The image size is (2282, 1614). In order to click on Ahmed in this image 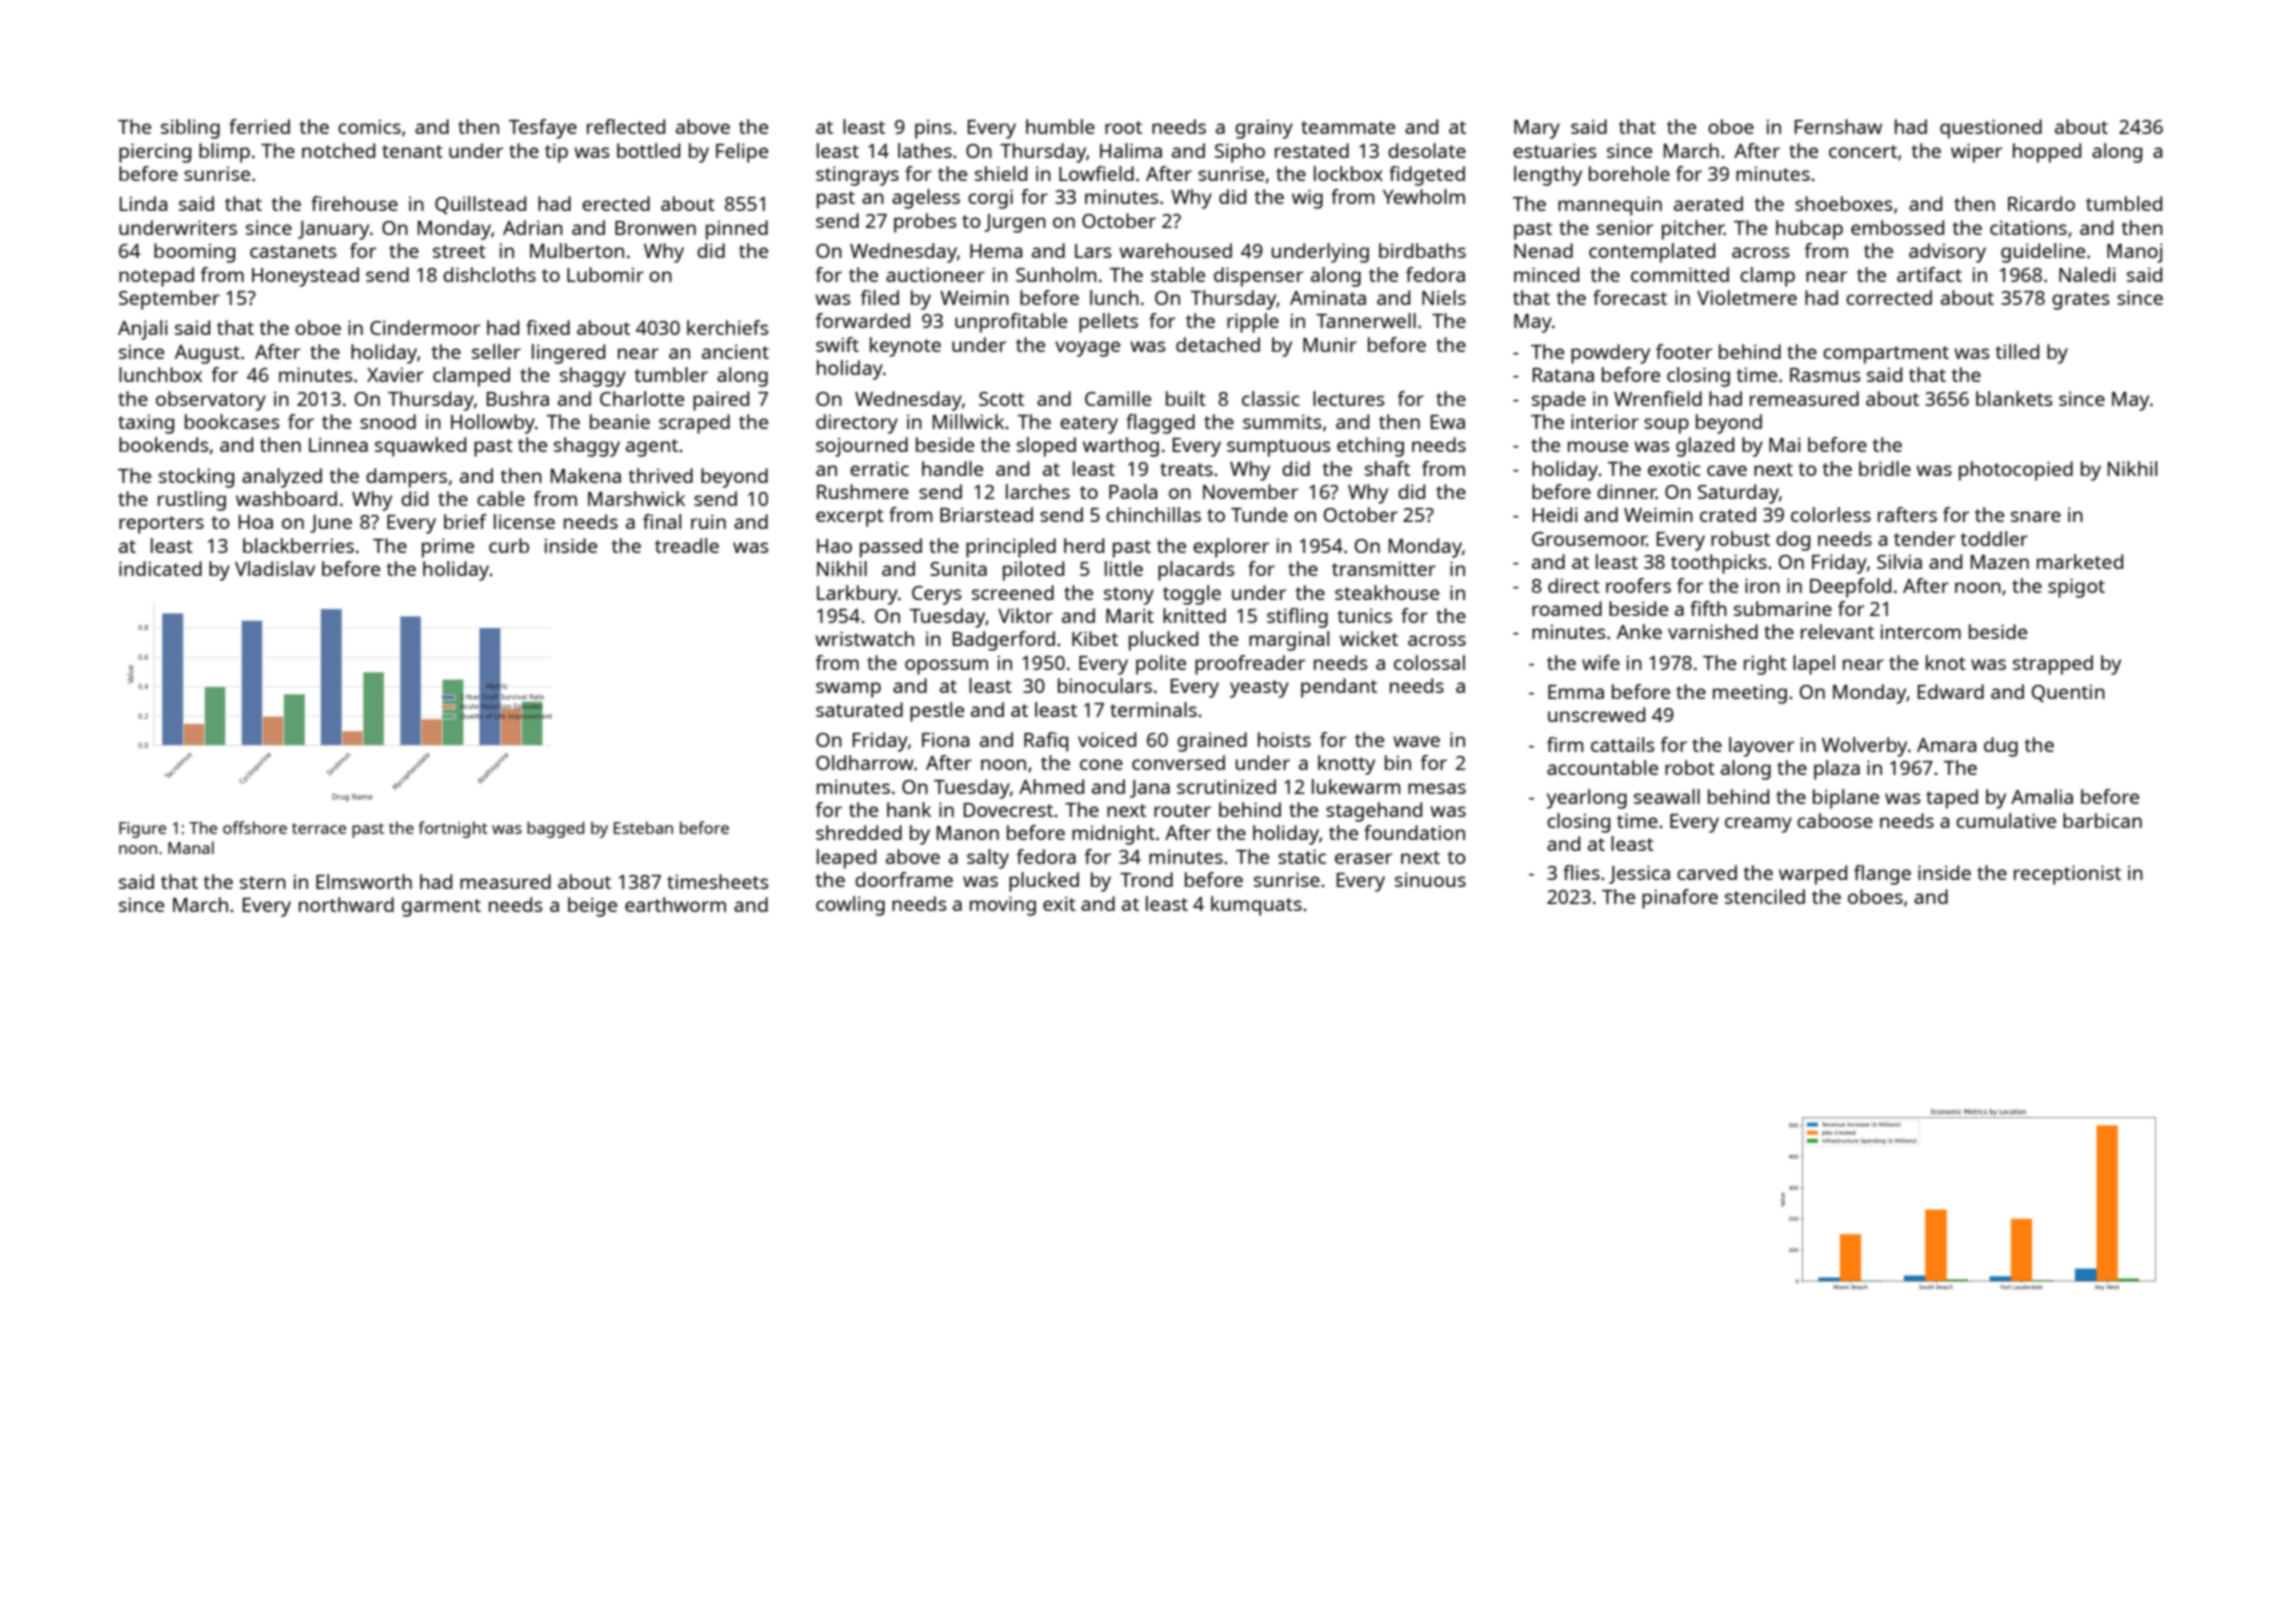, I will do `click(1051, 786)`.
